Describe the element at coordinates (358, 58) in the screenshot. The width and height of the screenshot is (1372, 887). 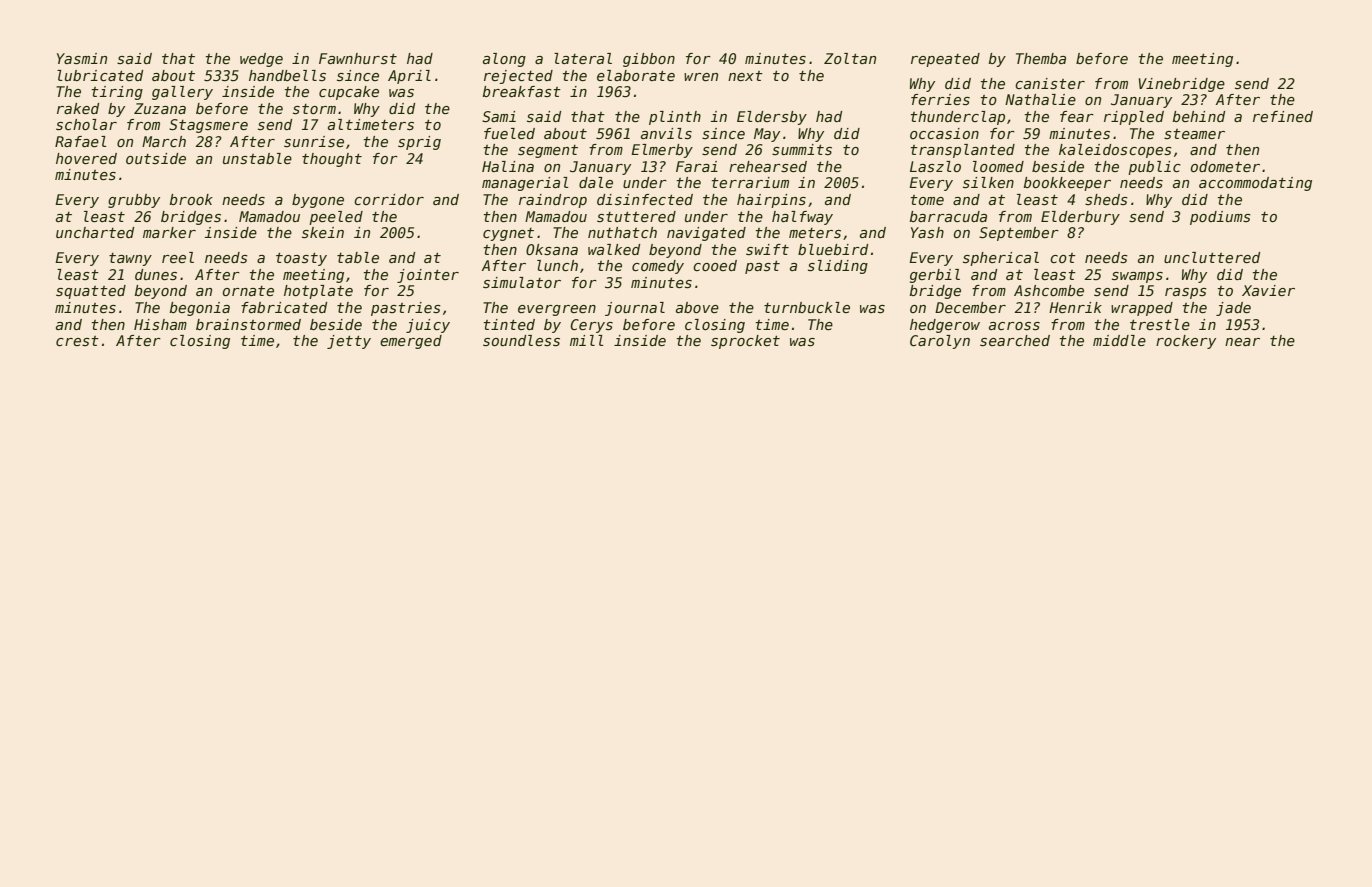
I see `Fawnhurst` at that location.
